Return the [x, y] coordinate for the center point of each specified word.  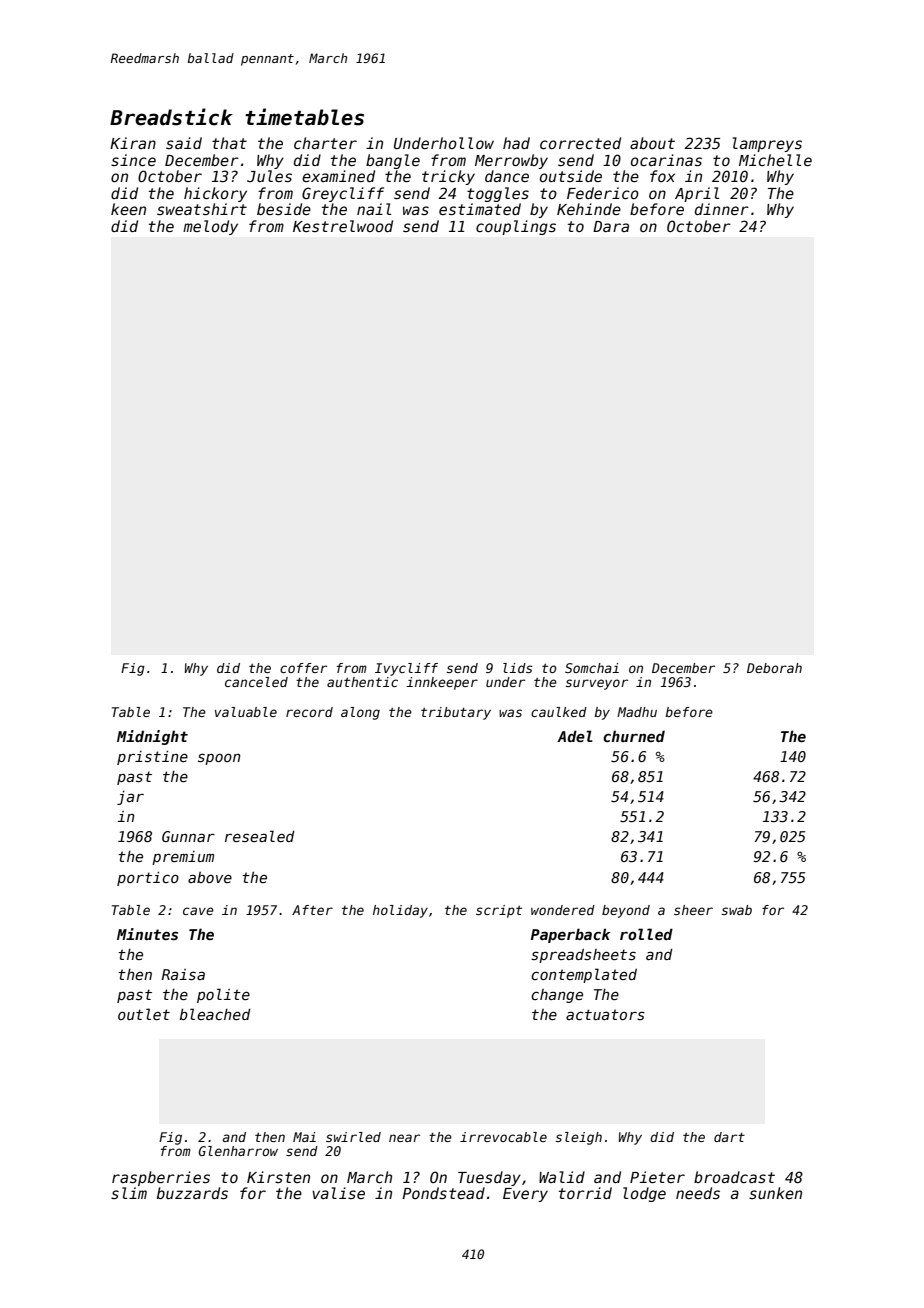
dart [729, 1137]
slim [129, 1193]
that [229, 143]
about [652, 143]
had [516, 143]
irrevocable [503, 1137]
